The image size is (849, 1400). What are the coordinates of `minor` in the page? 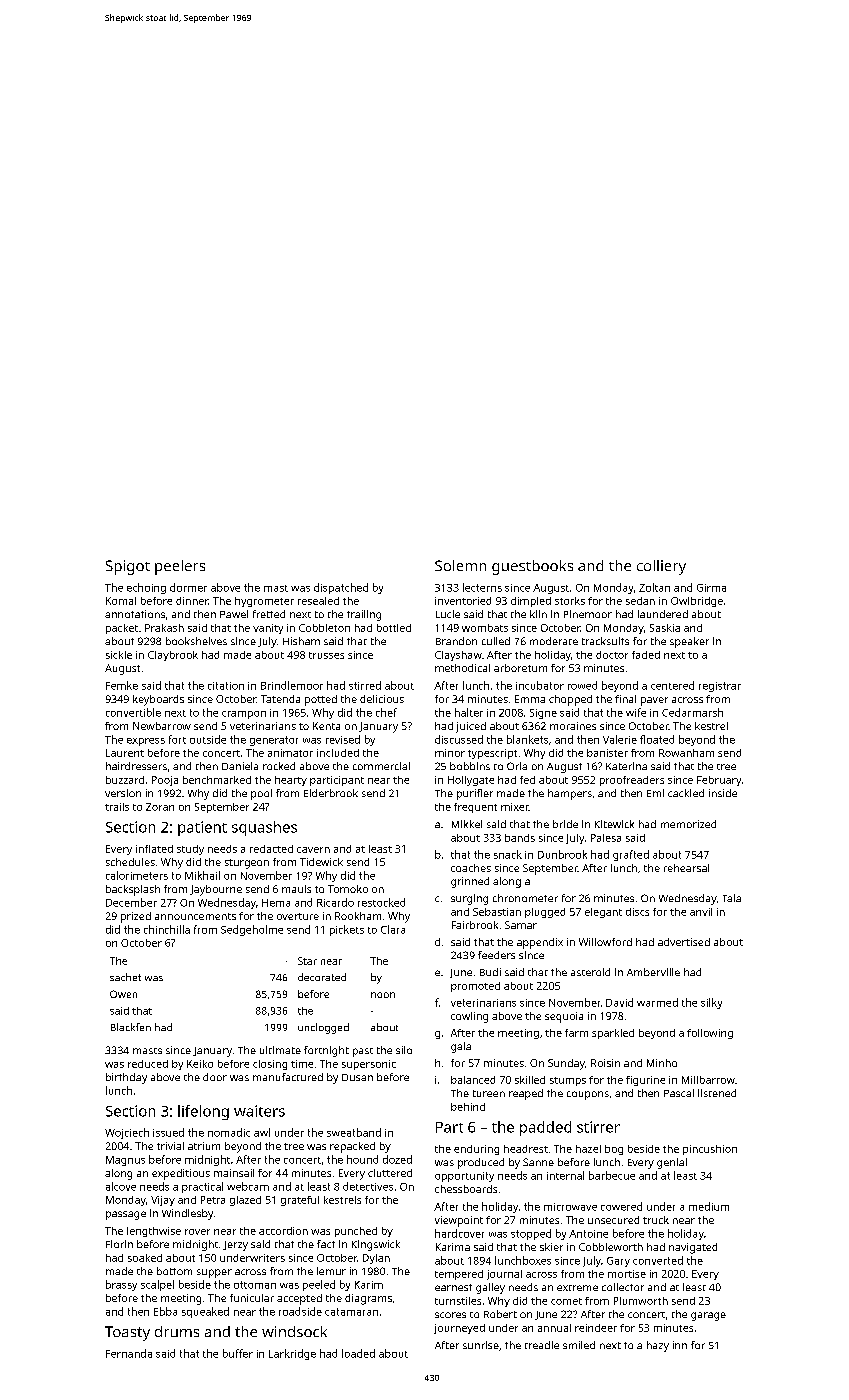 It's located at (450, 753).
